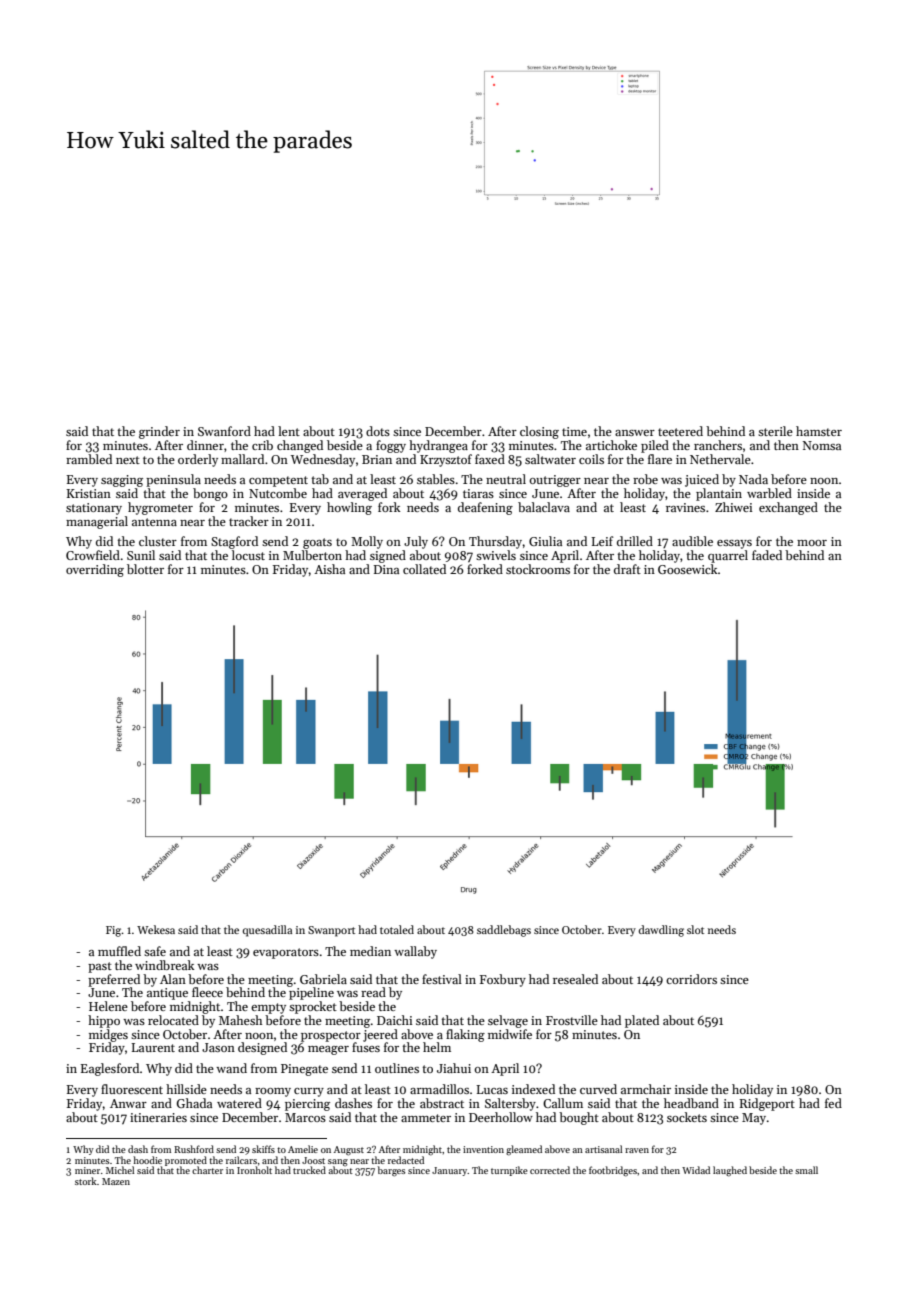  What do you see at coordinates (538, 569) in the screenshot?
I see `stockrooms` at bounding box center [538, 569].
